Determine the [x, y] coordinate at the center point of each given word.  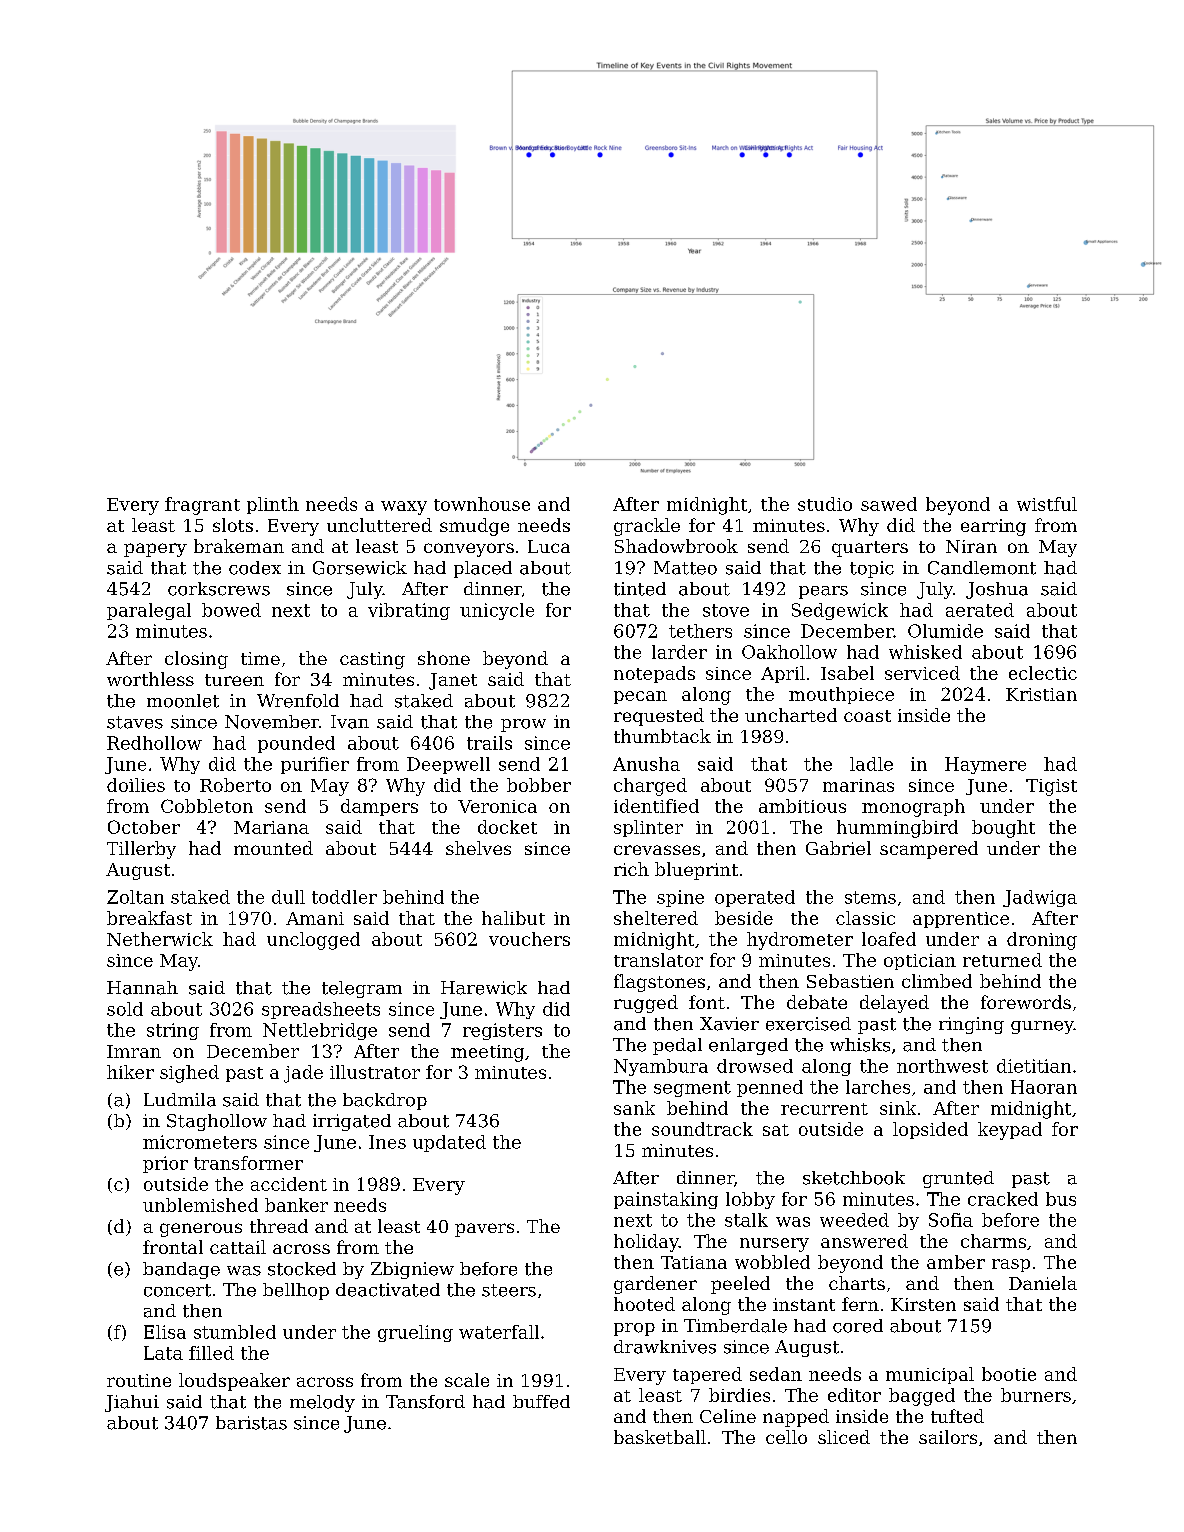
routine [139, 1380]
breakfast [149, 918]
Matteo [685, 568]
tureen [234, 680]
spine [680, 898]
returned [1002, 960]
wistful [1047, 504]
